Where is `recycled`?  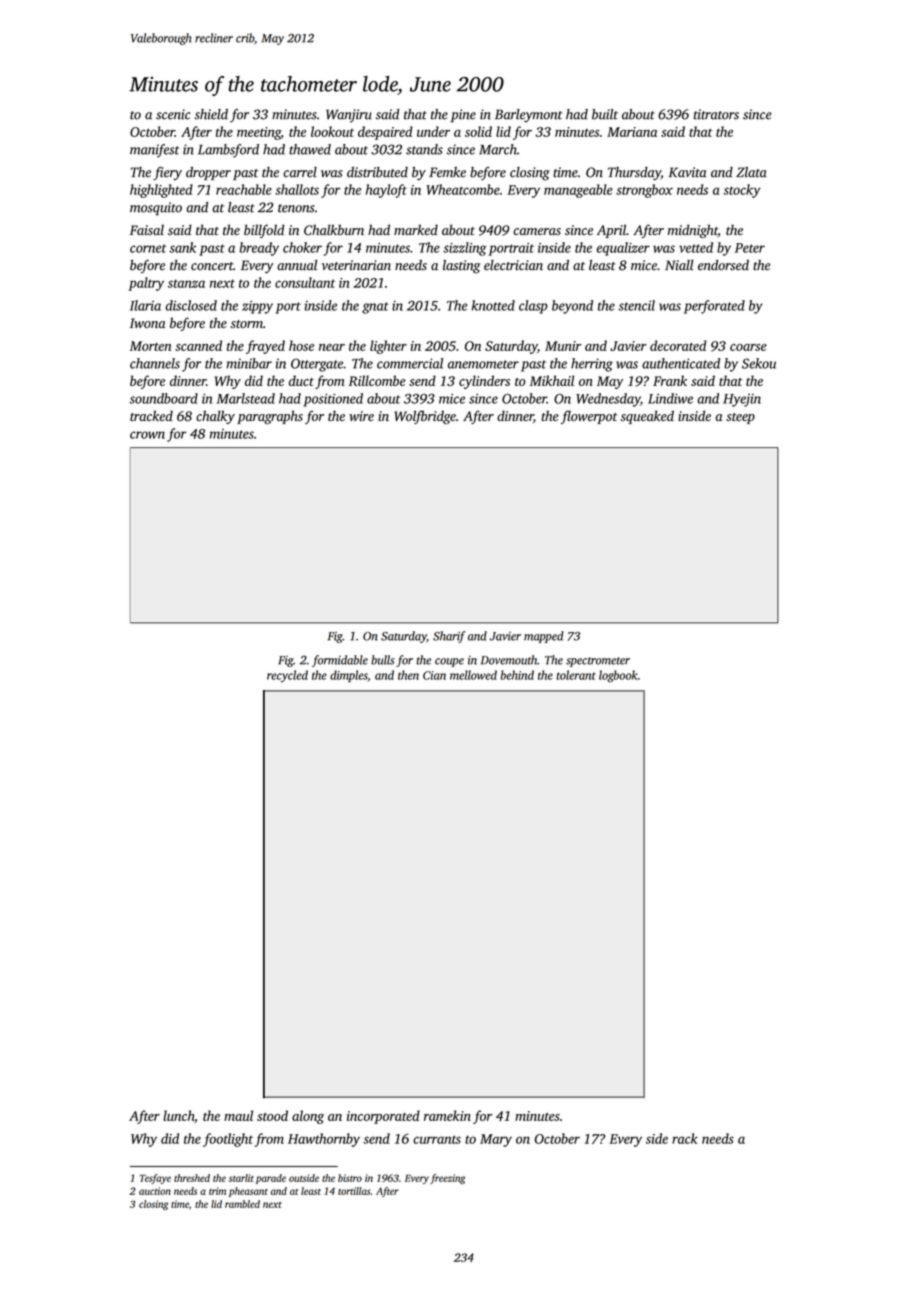 recycled is located at coordinates (287, 676).
